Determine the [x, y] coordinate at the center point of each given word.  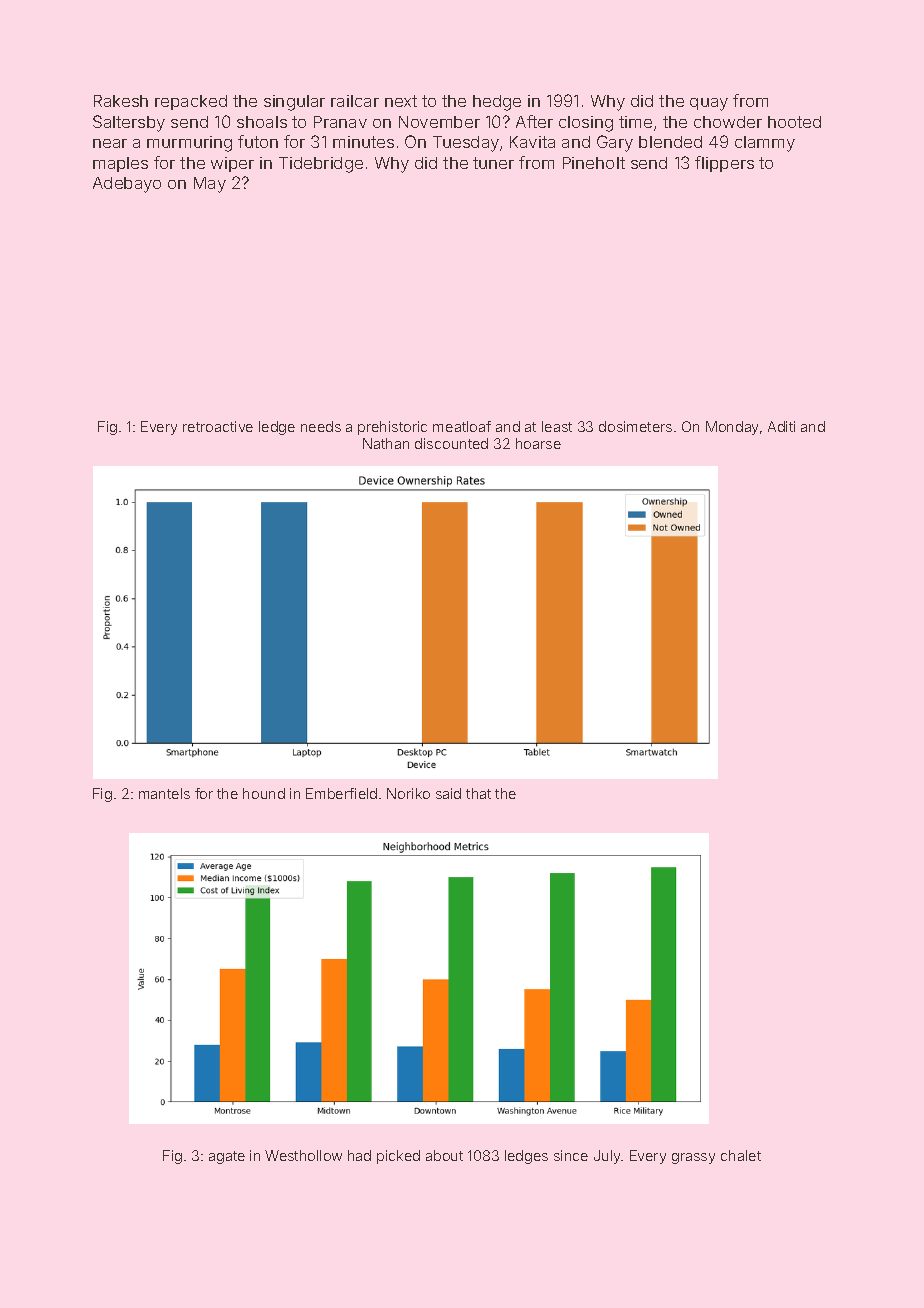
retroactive [218, 426]
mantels [164, 793]
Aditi [781, 426]
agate [227, 1157]
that [478, 793]
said [448, 793]
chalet [741, 1155]
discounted [451, 443]
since [571, 1155]
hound [264, 793]
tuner [493, 163]
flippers [724, 164]
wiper [232, 164]
